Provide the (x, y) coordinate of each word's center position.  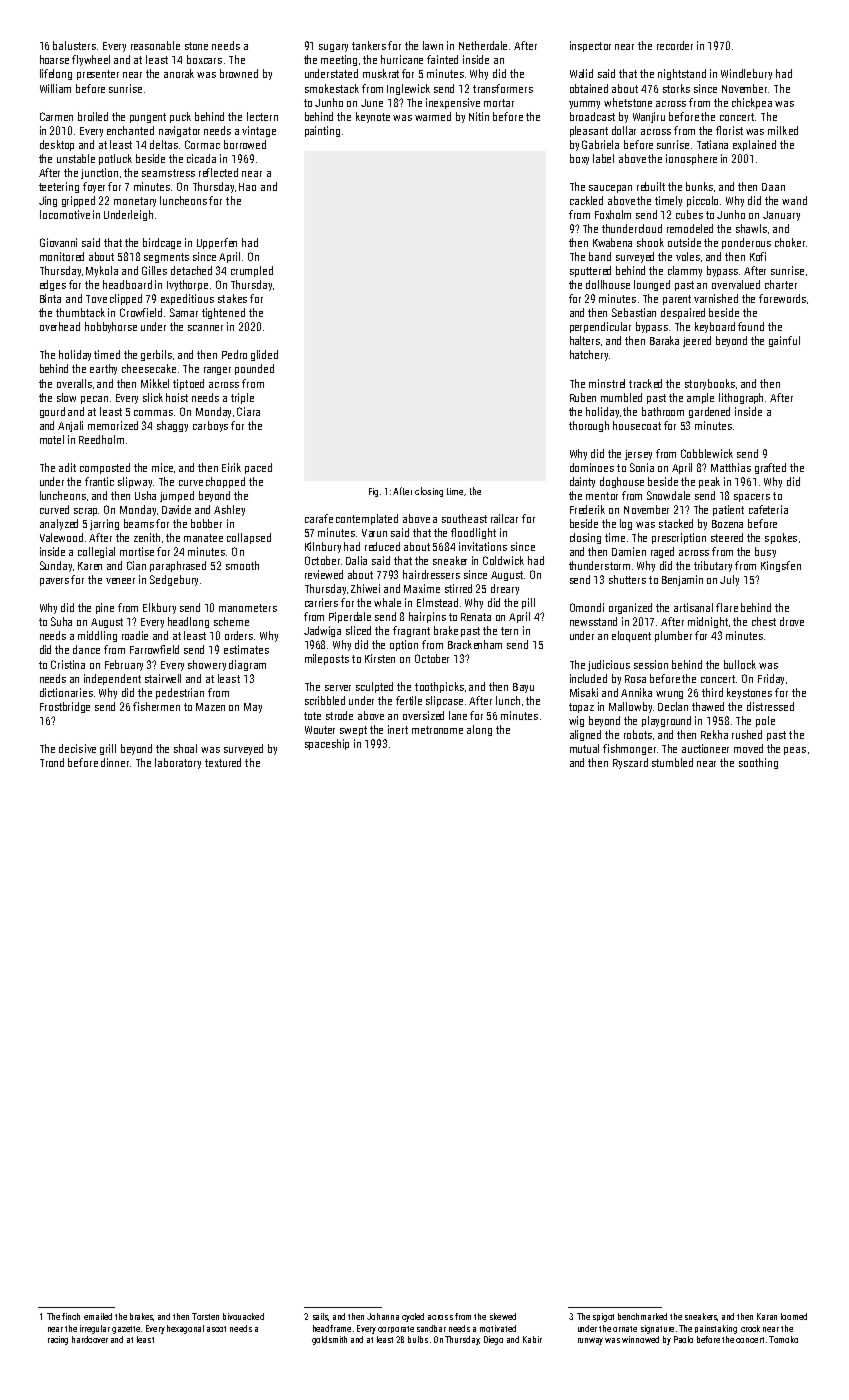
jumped (177, 496)
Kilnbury (323, 547)
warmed (433, 116)
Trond (52, 762)
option (404, 645)
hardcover (90, 1339)
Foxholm (613, 214)
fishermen (156, 706)
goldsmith (329, 1340)
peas (795, 751)
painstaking (716, 1329)
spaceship (327, 744)
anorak (179, 73)
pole (765, 721)
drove (792, 621)
